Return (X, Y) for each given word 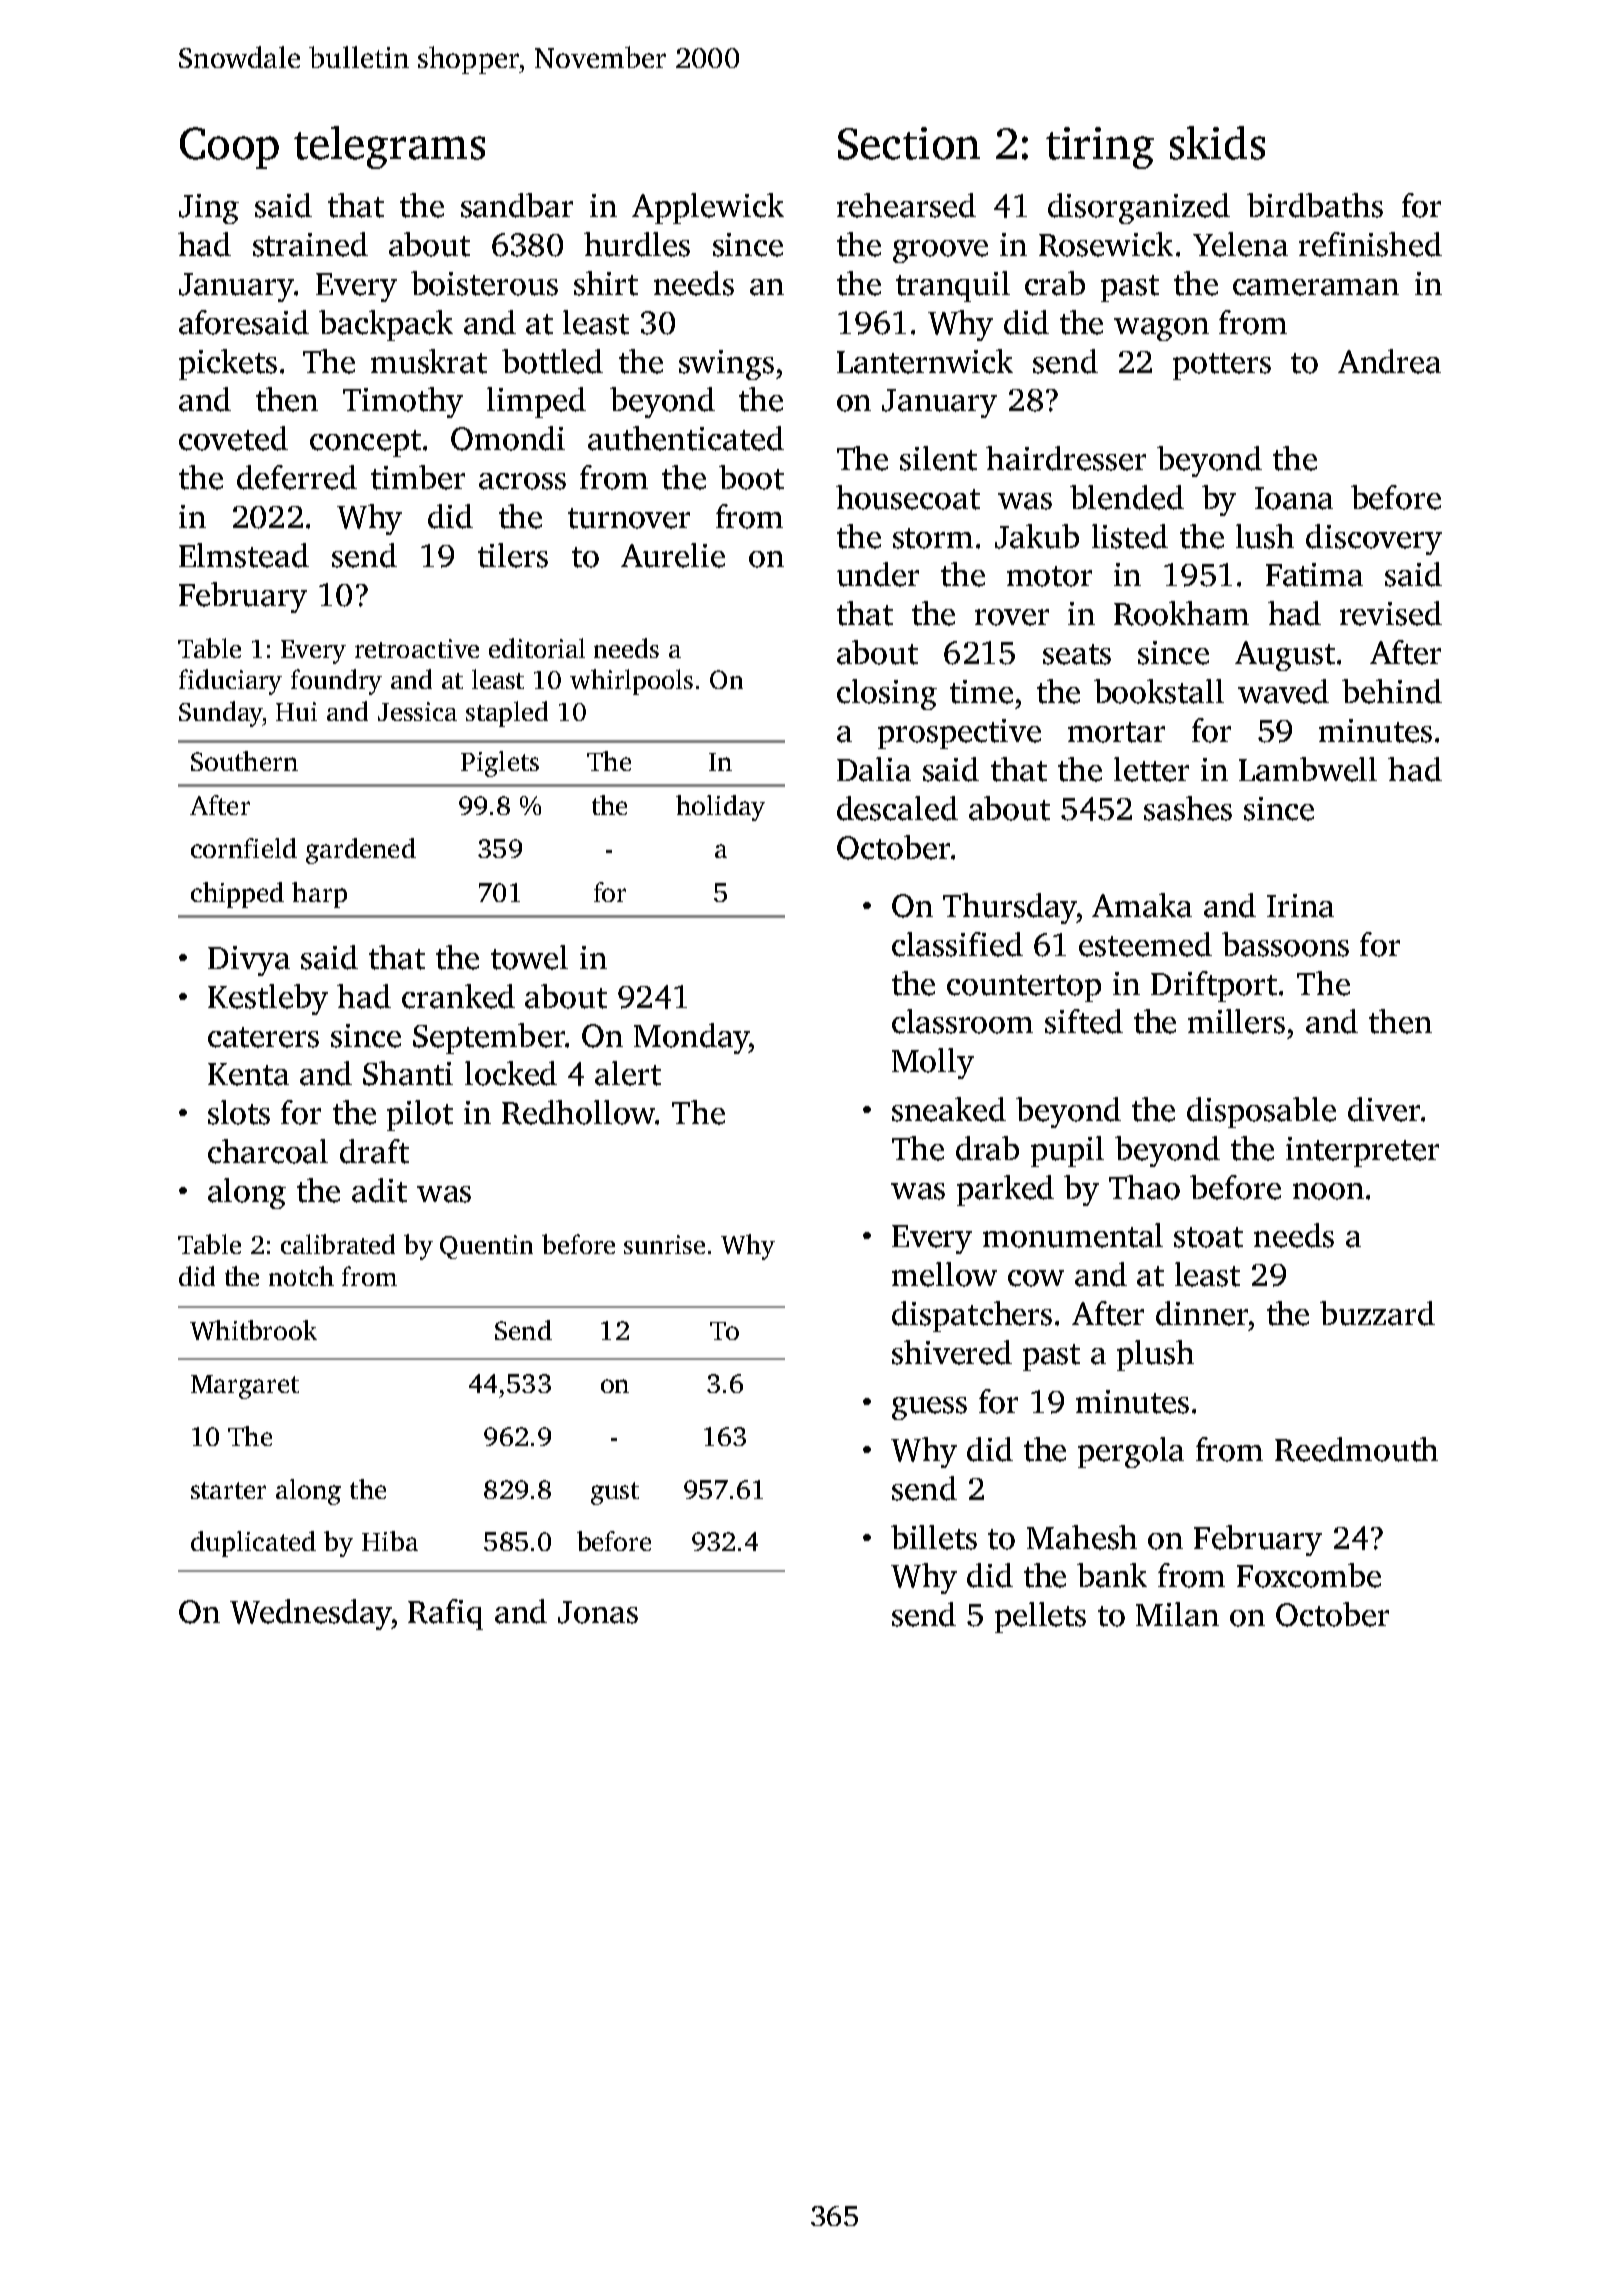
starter (228, 1490)
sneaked (949, 1109)
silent (938, 458)
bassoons (1285, 944)
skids (1217, 143)
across (522, 481)
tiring (1100, 148)
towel (529, 957)
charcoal (268, 1151)
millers (1236, 1021)
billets (934, 1537)
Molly (933, 1063)
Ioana (1294, 498)
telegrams (389, 147)
